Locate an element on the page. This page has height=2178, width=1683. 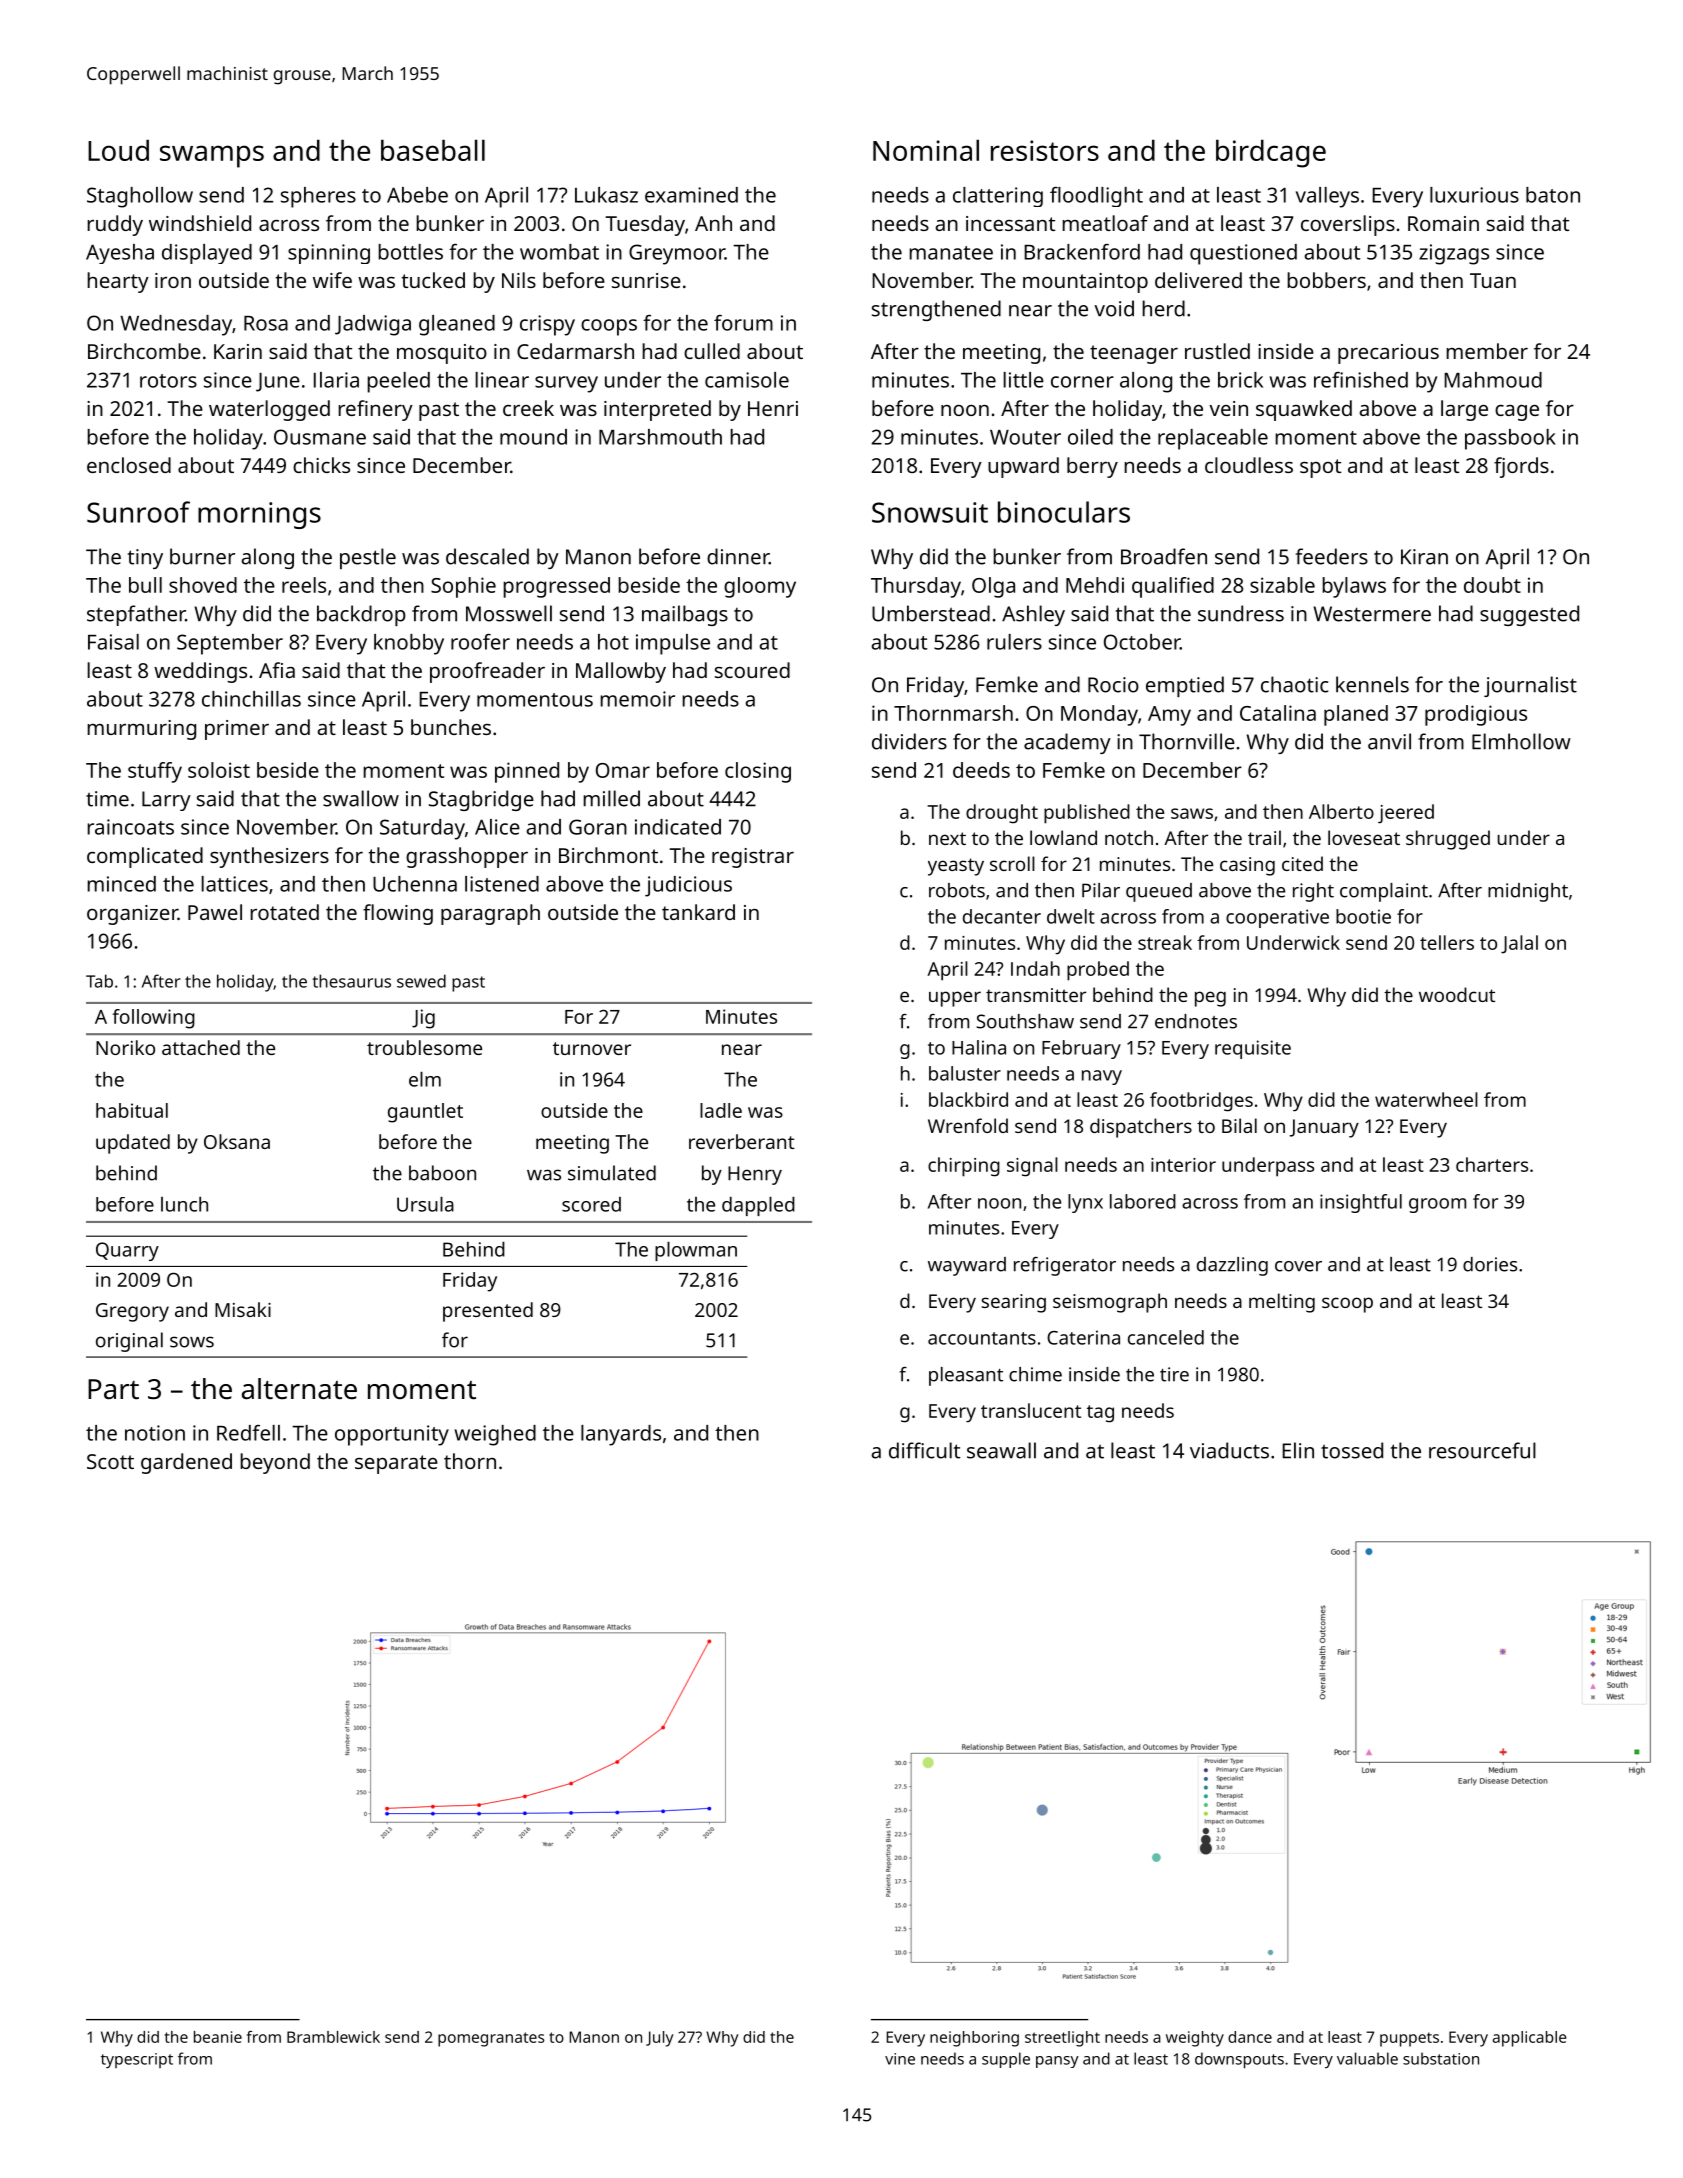
Scott is located at coordinates (110, 1461).
